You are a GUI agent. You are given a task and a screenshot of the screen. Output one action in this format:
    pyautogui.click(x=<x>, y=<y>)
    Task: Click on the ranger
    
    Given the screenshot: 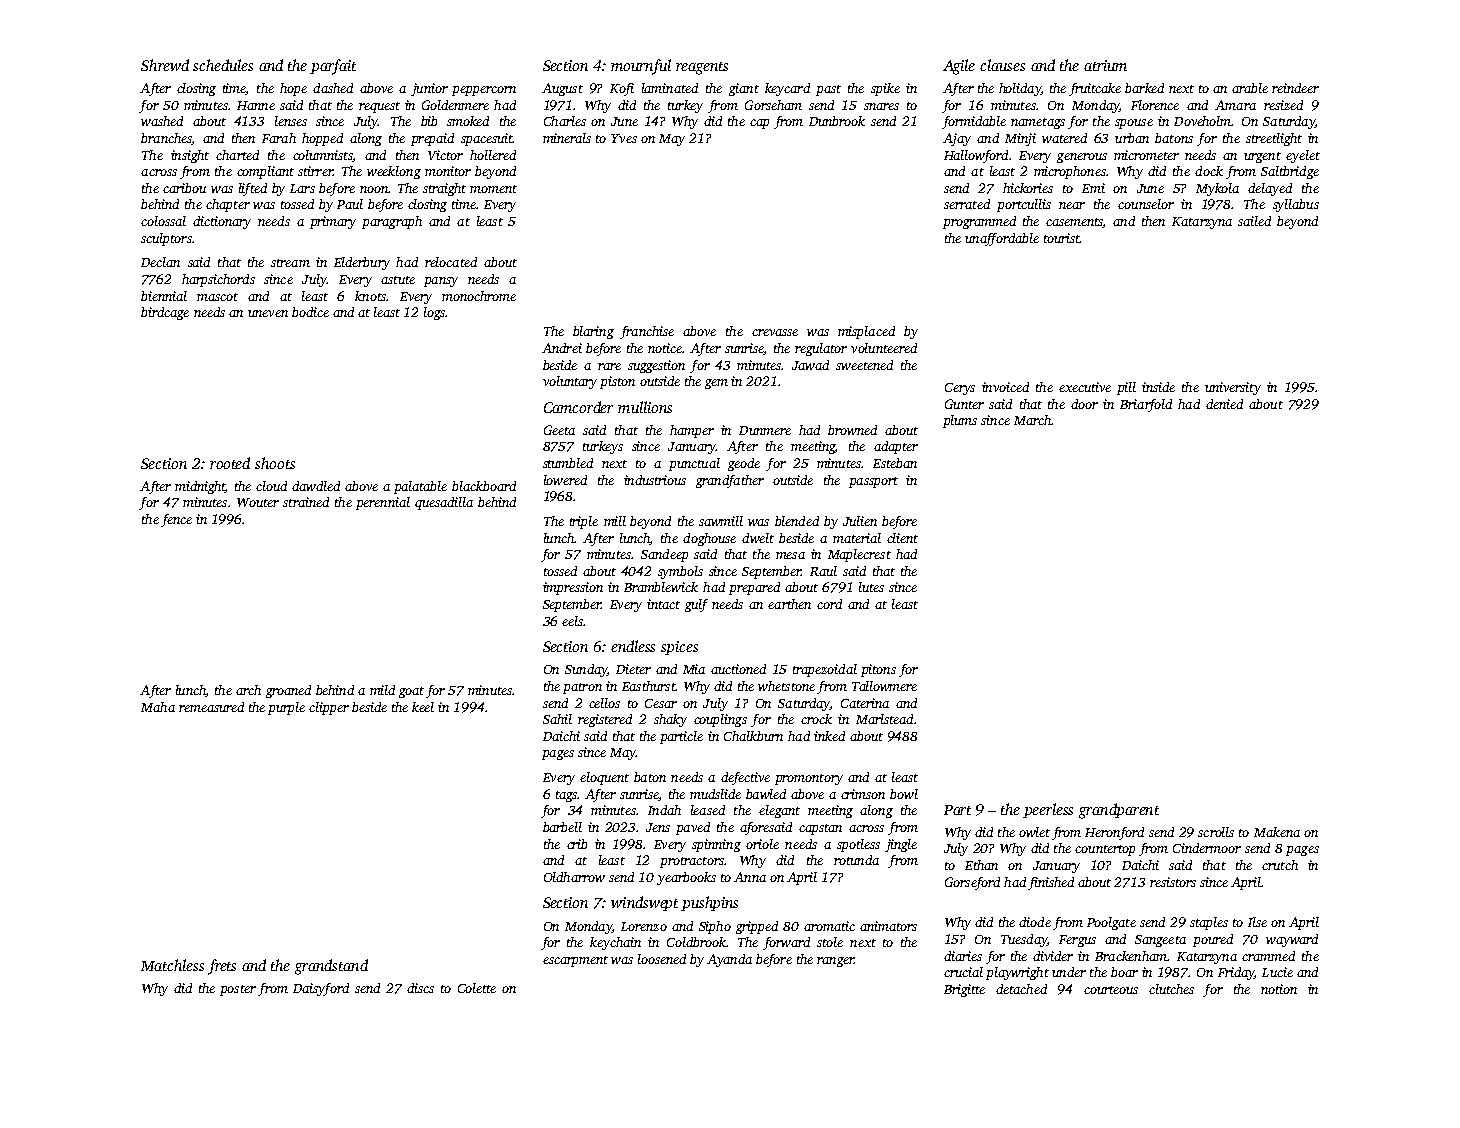 What is the action you would take?
    pyautogui.click(x=835, y=962)
